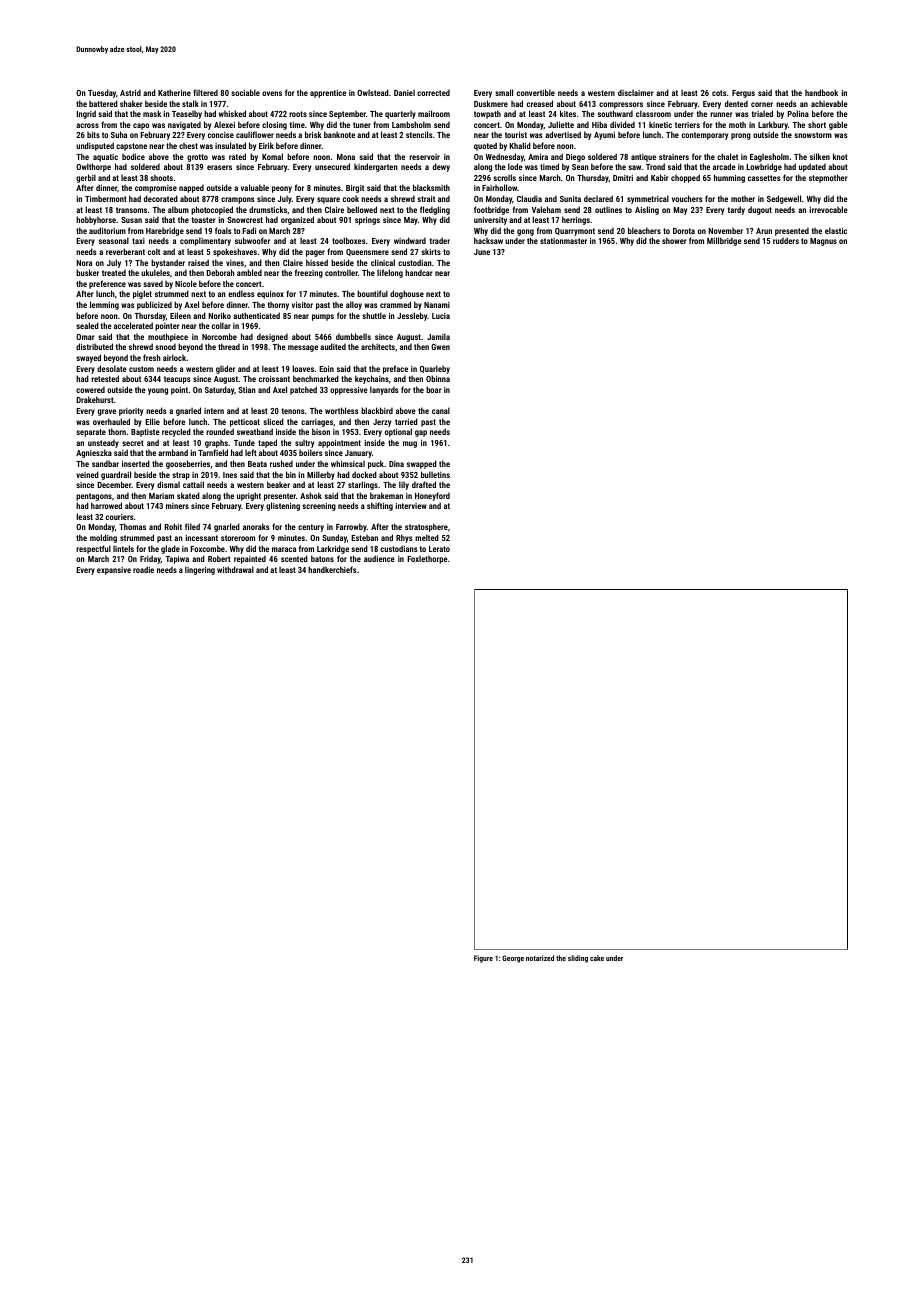 Image resolution: width=924 pixels, height=1308 pixels. What do you see at coordinates (483, 959) in the page?
I see `Figure` at bounding box center [483, 959].
